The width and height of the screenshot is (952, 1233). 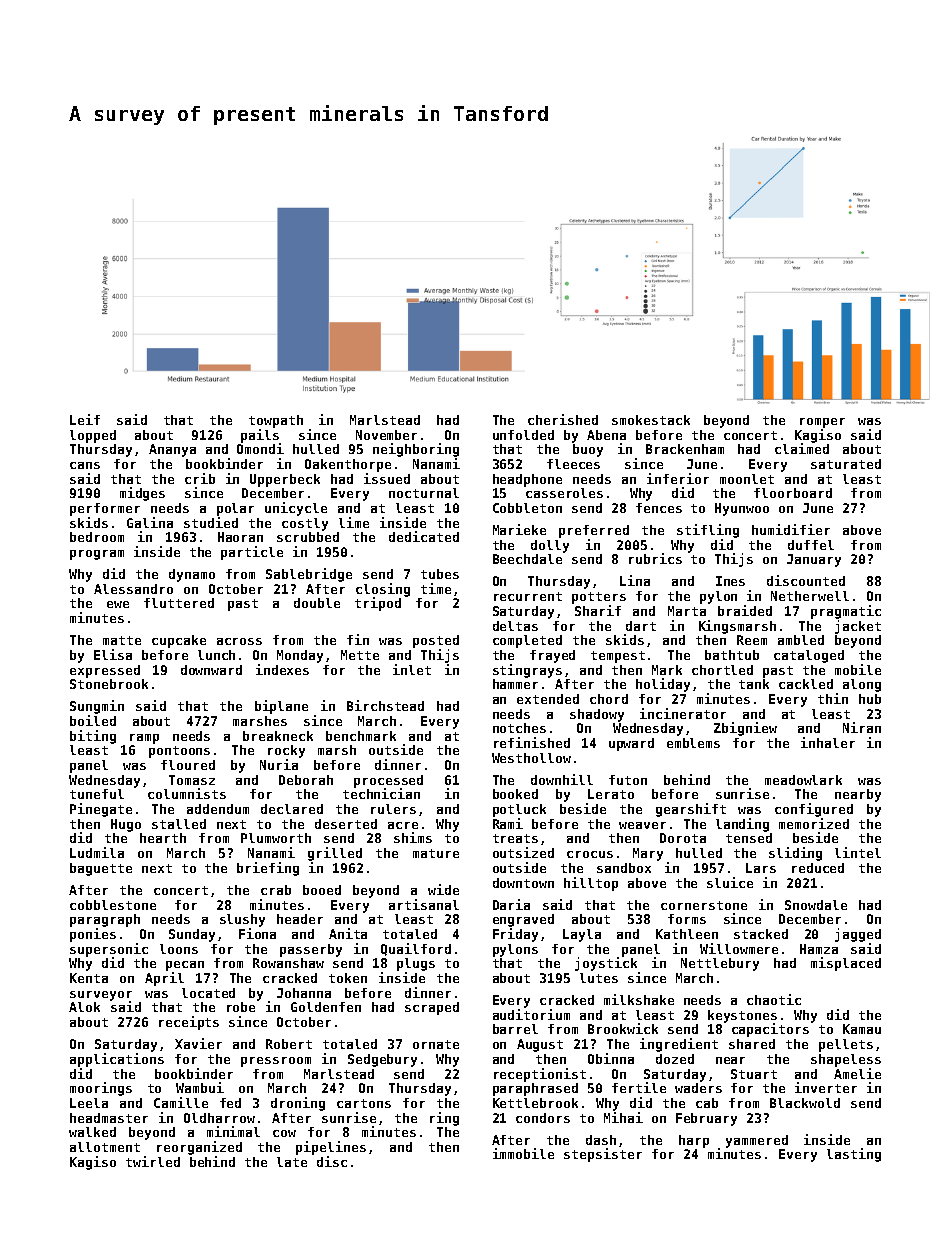 What do you see at coordinates (97, 852) in the screenshot?
I see `Ludmila` at bounding box center [97, 852].
